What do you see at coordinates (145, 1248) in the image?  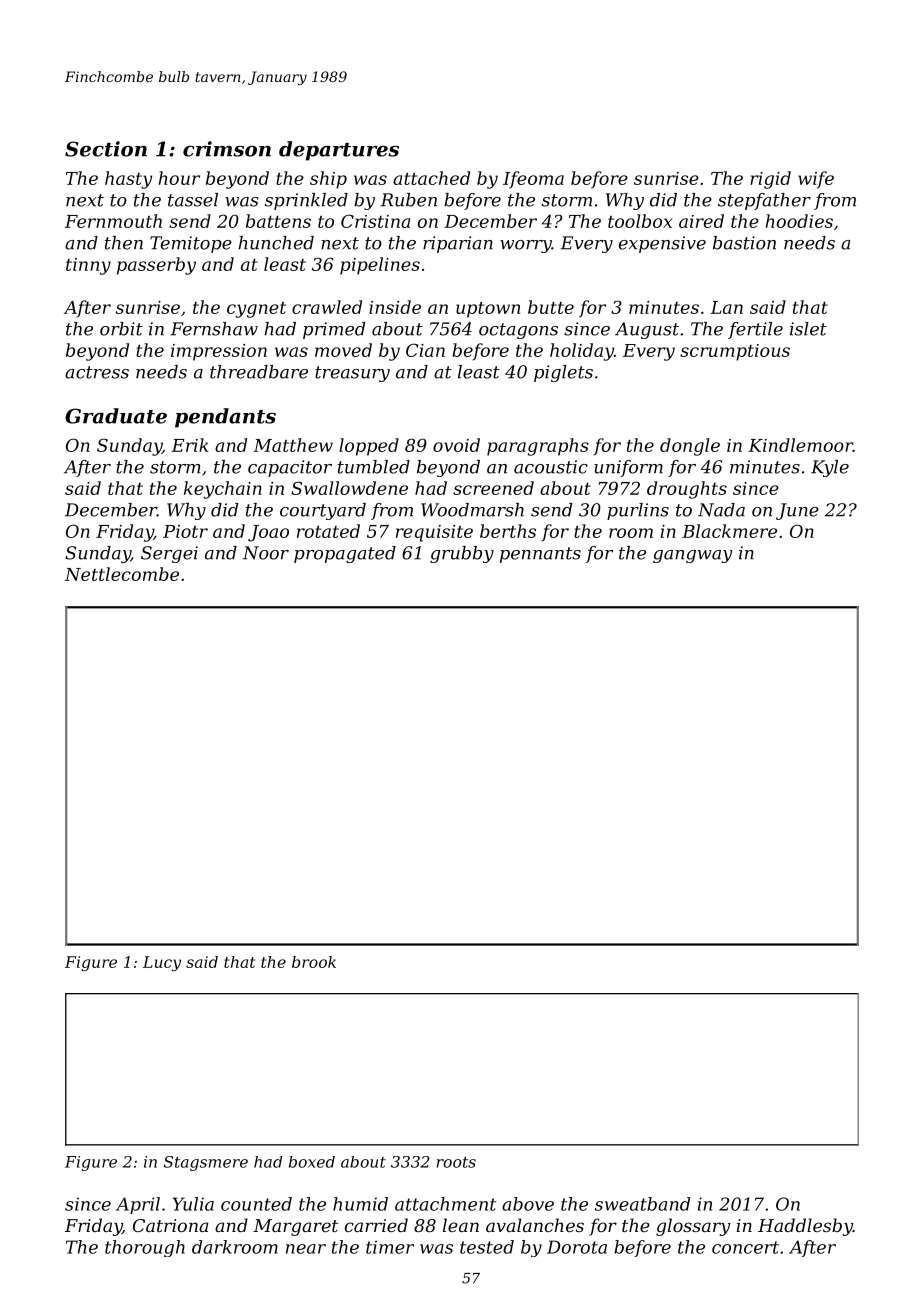 I see `thorough` at bounding box center [145, 1248].
